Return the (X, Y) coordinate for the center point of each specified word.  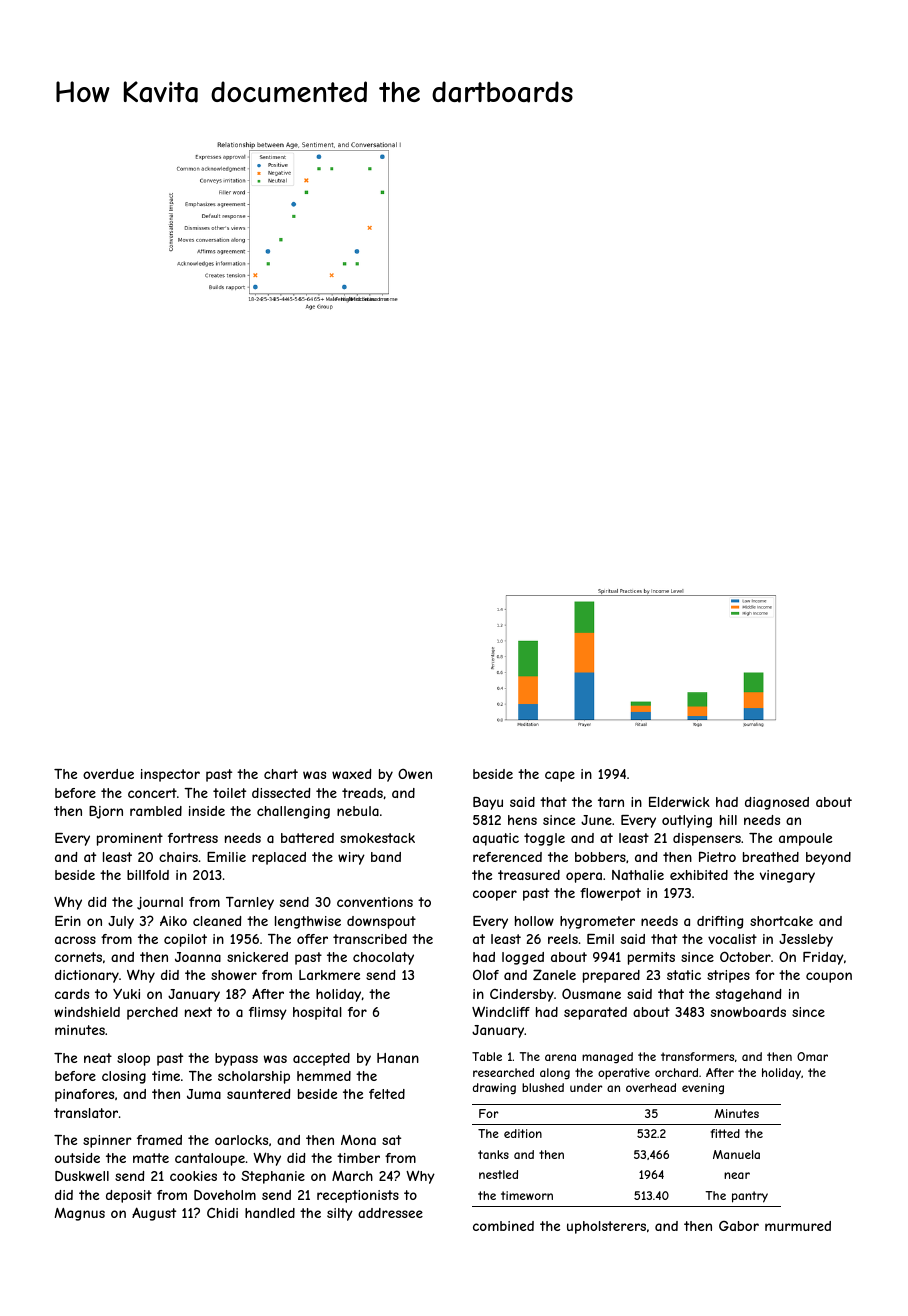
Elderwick (679, 802)
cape (560, 776)
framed (159, 1140)
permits (651, 958)
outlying (687, 821)
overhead (651, 1087)
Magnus (80, 1214)
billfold (148, 875)
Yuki (126, 994)
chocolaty (383, 958)
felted (387, 1094)
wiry (351, 858)
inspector (170, 775)
